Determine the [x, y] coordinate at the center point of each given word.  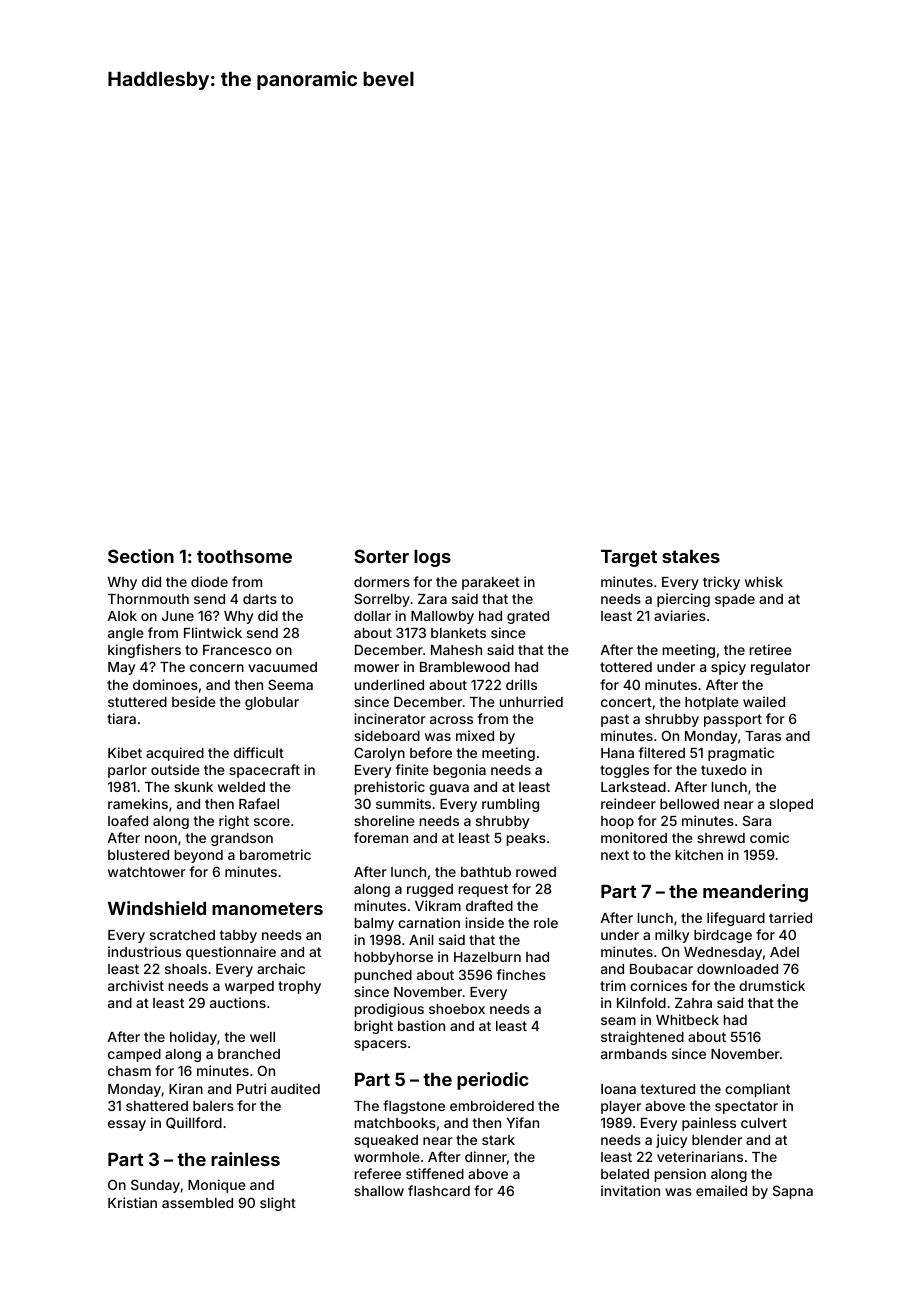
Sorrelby [382, 600]
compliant [757, 1090]
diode [209, 581]
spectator [746, 1107]
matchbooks [395, 1123]
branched [249, 1054]
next [615, 855]
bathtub [486, 872]
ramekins [138, 803]
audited [295, 1088]
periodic [493, 1081]
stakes [691, 556]
